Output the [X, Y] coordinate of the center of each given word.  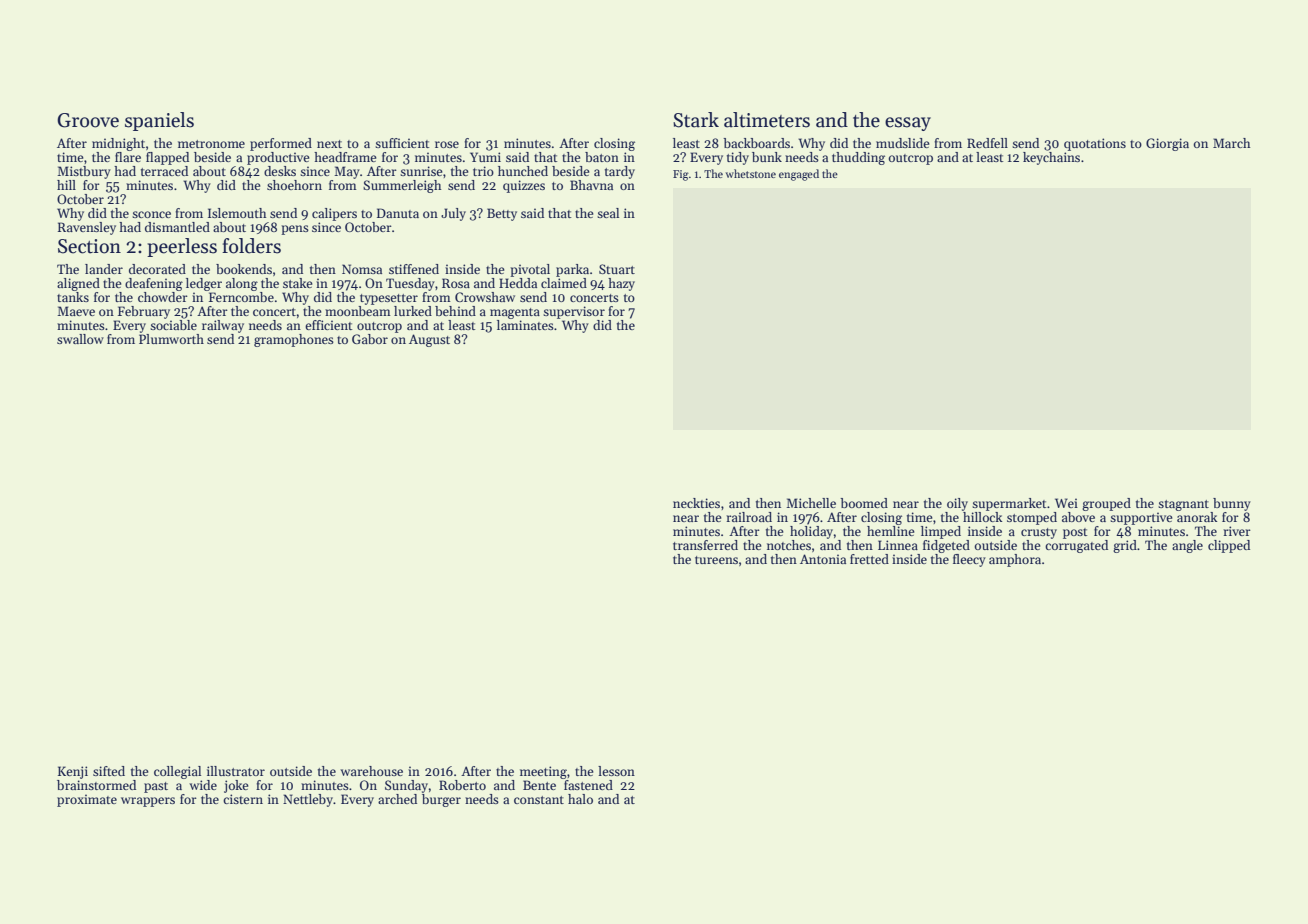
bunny [1232, 504]
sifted [109, 771]
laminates [525, 325]
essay [908, 124]
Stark [696, 120]
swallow [80, 339]
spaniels [159, 121]
